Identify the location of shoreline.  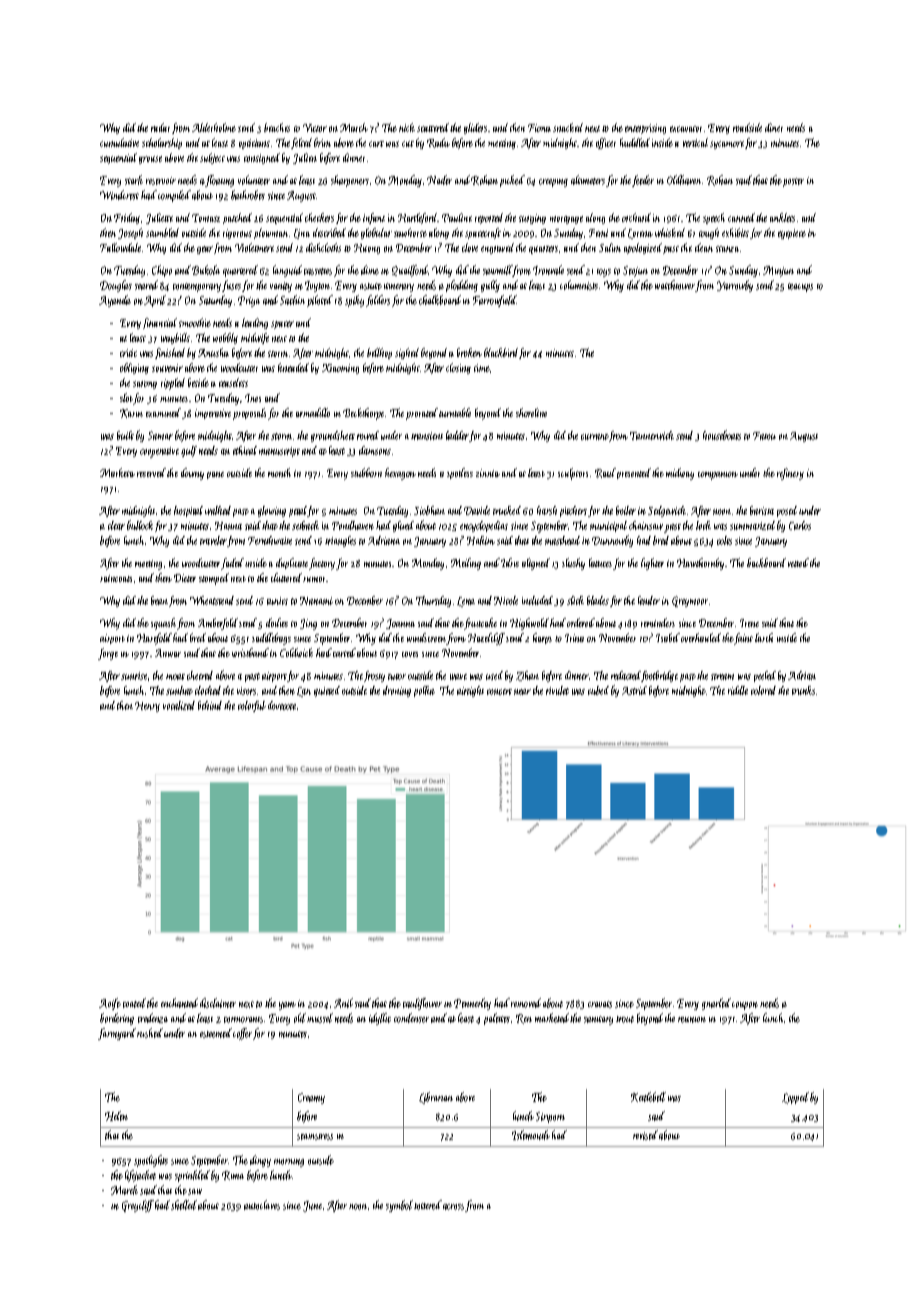
(531, 412).
